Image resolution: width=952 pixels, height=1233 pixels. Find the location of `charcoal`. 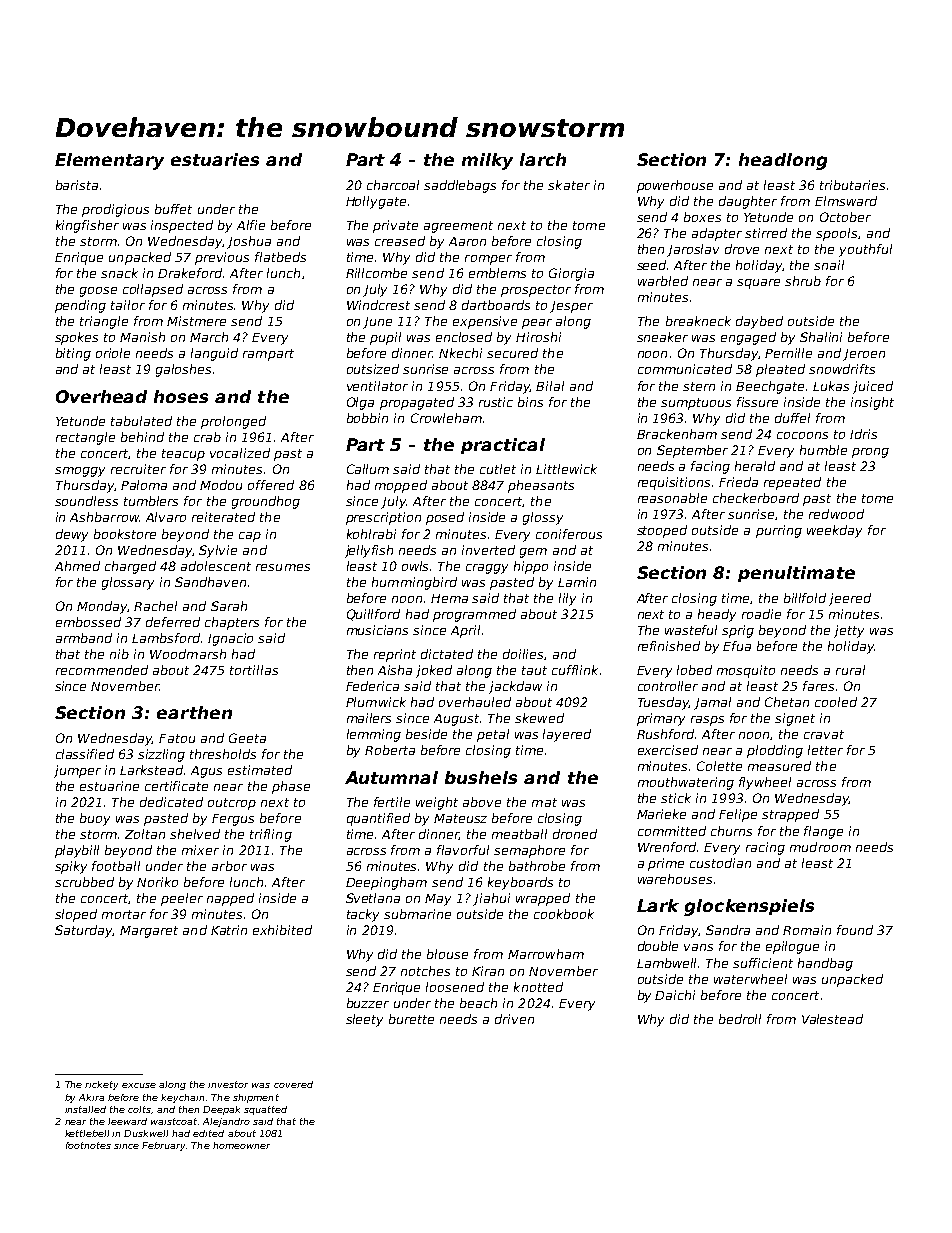

charcoal is located at coordinates (393, 185).
